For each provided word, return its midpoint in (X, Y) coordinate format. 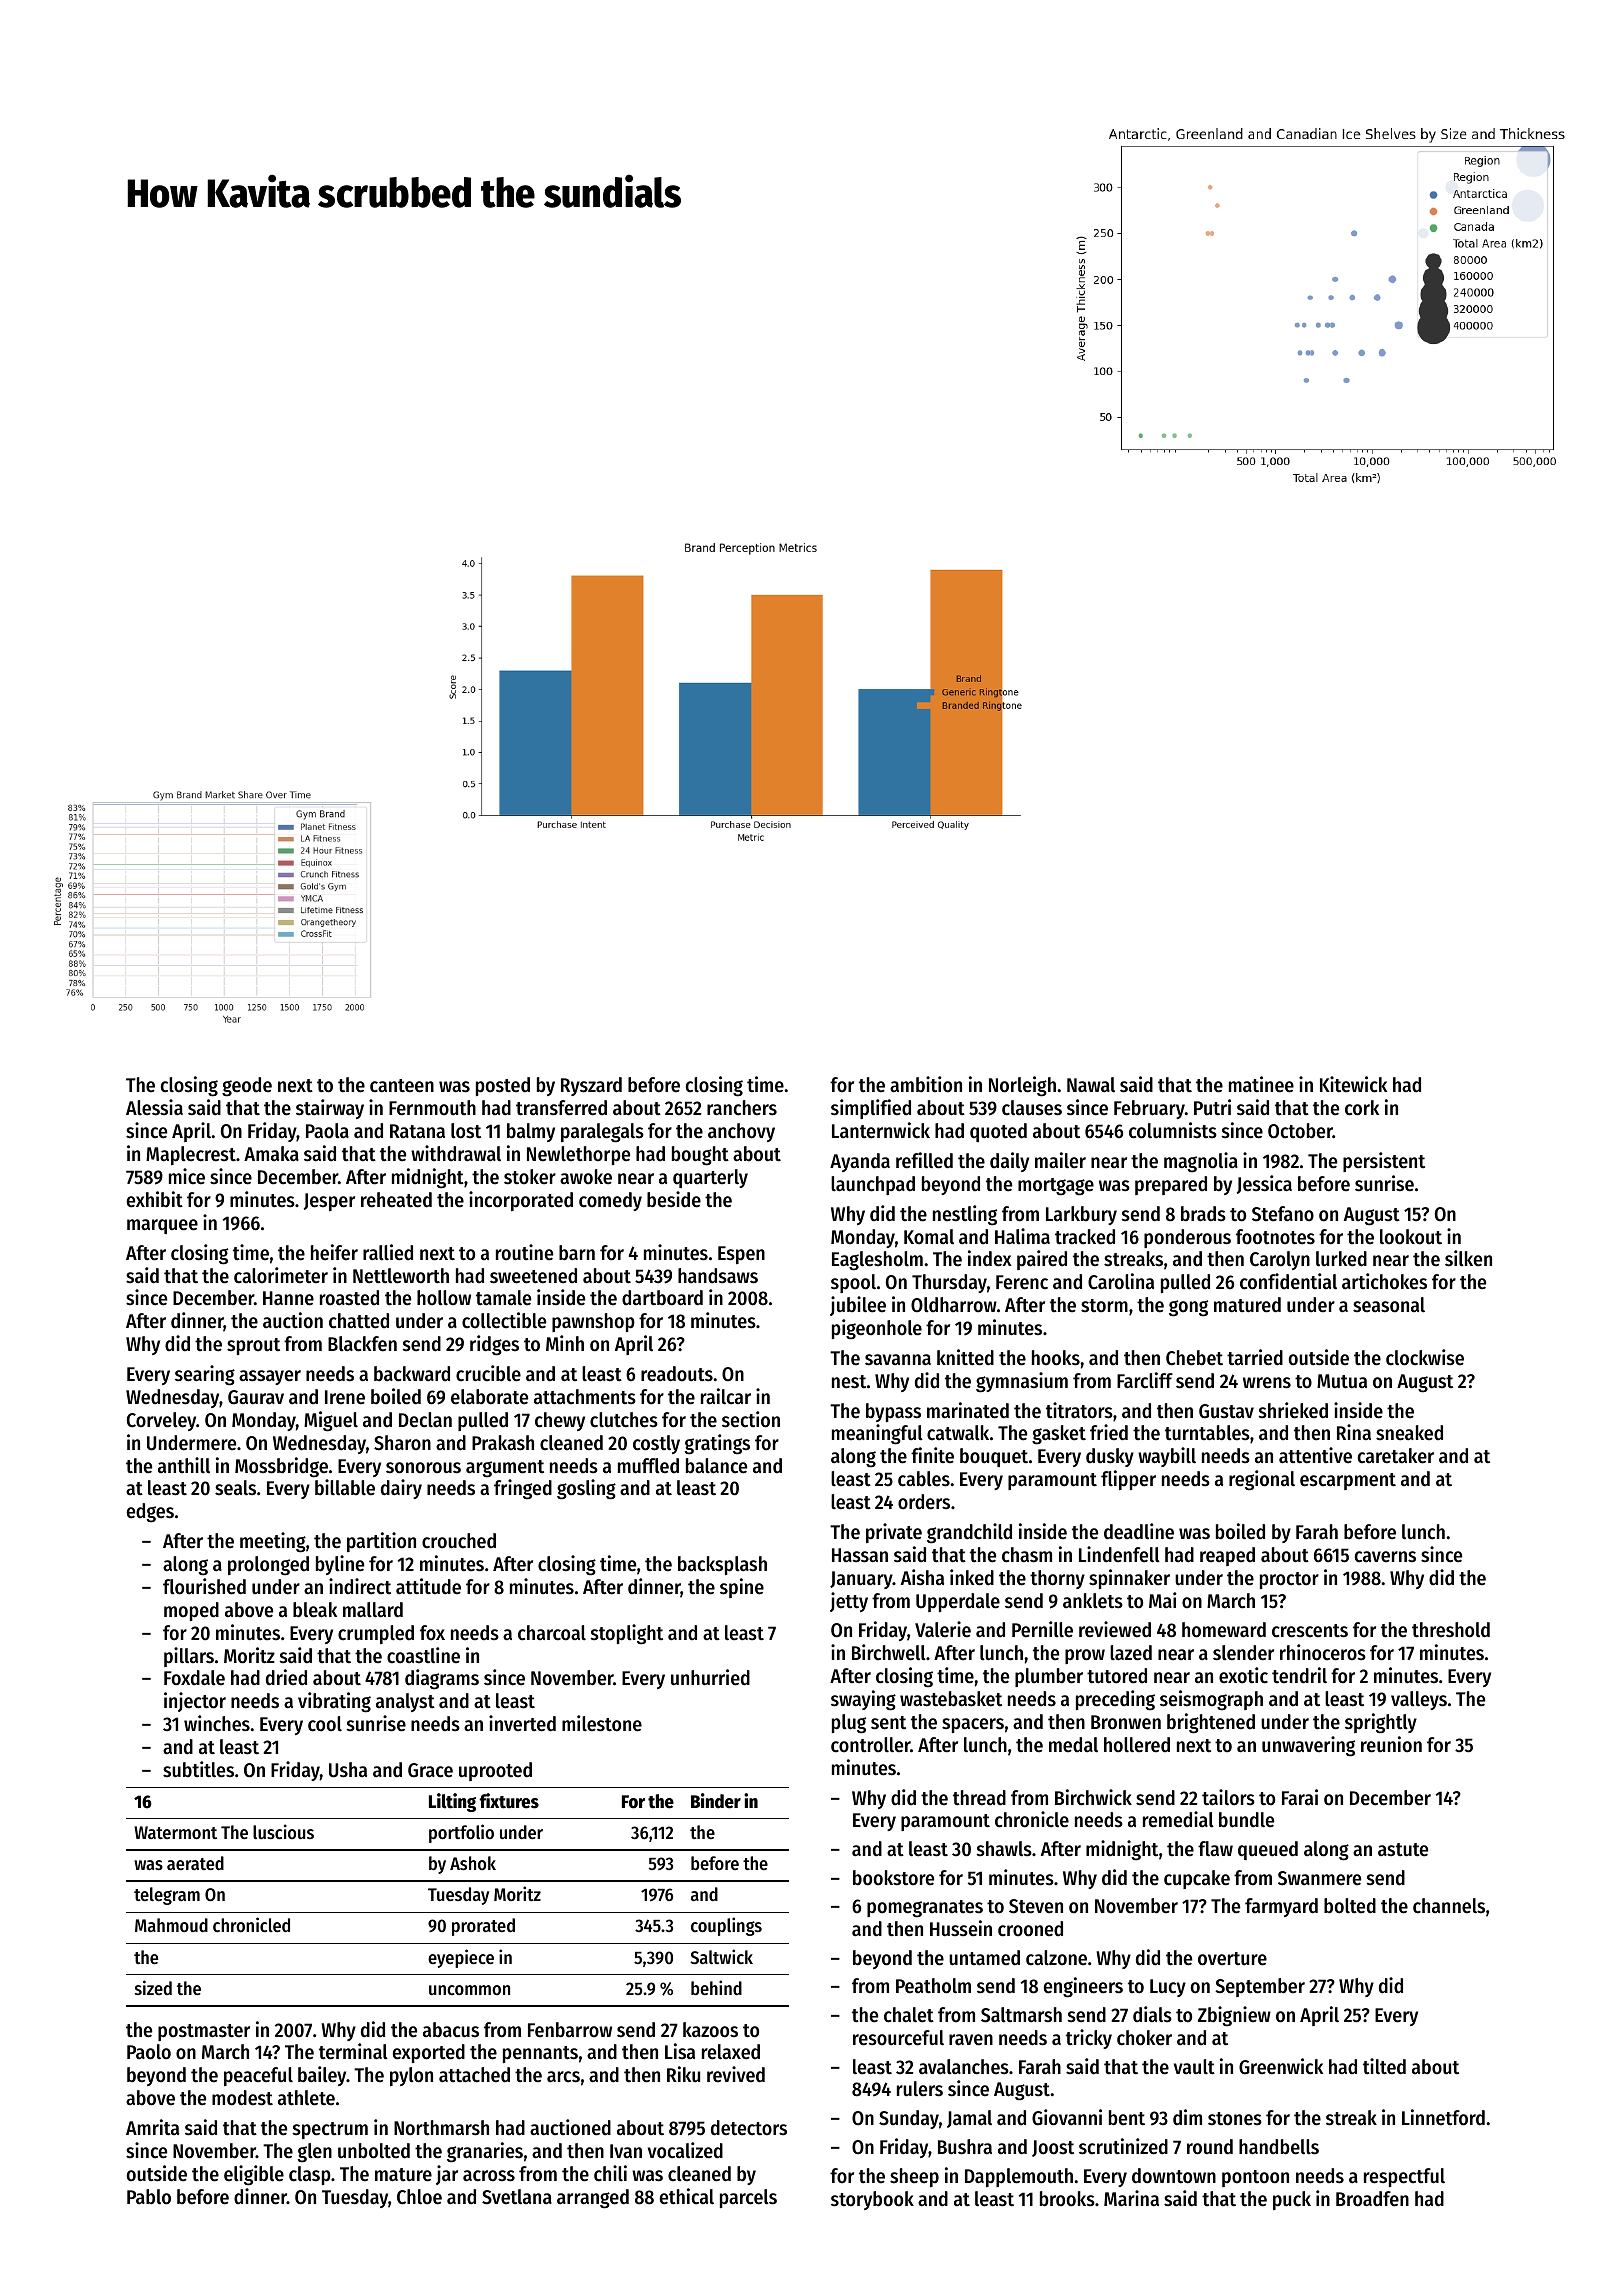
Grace (430, 1770)
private (894, 1533)
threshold (1451, 1630)
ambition (926, 1084)
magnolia (1201, 1162)
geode (247, 1087)
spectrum (330, 2130)
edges (150, 1513)
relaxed (731, 2052)
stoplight (627, 1634)
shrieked (1293, 1410)
